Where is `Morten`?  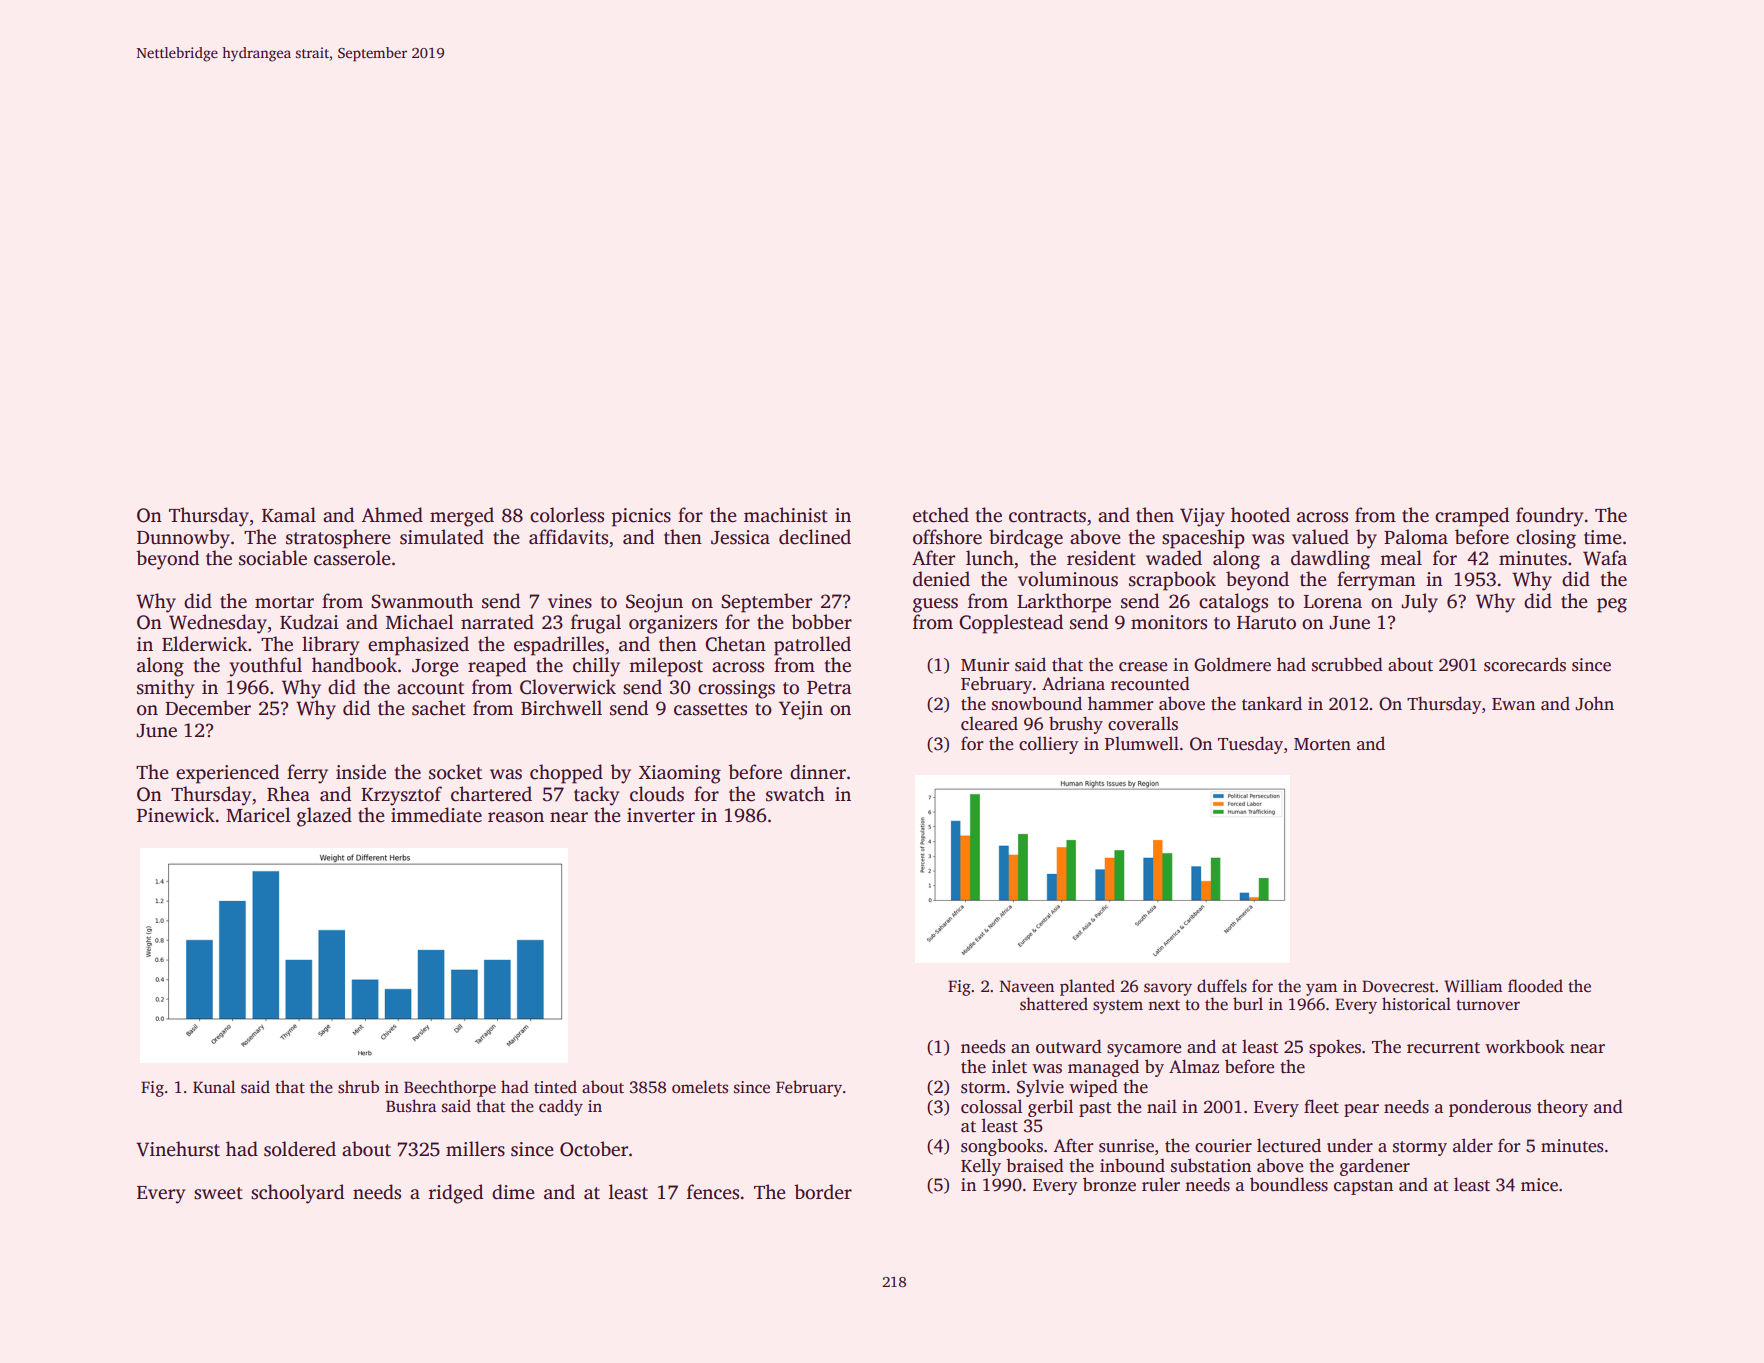
Morten is located at coordinates (1322, 744).
